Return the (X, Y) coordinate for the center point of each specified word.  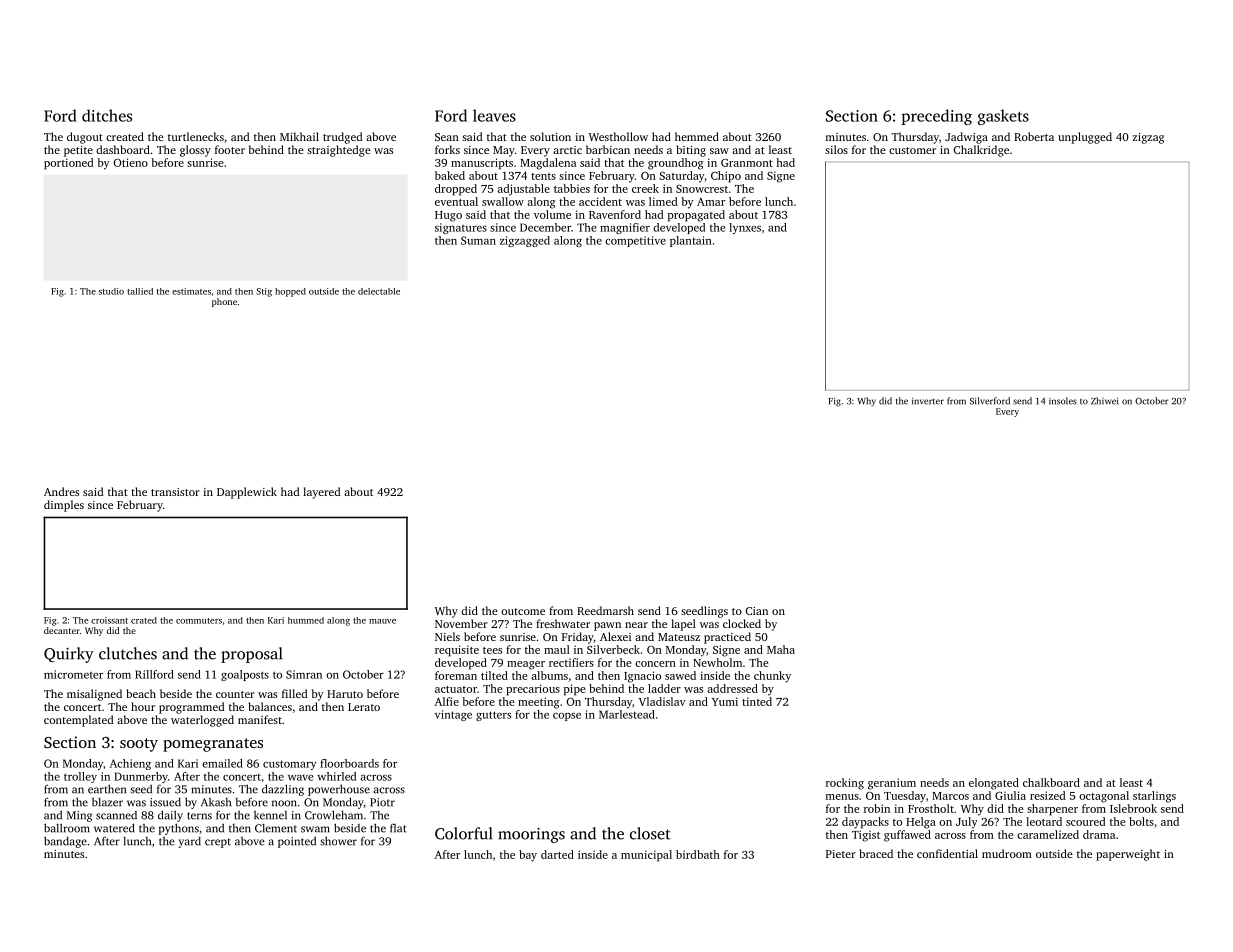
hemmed (697, 136)
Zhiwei (1104, 401)
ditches (107, 115)
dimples (64, 506)
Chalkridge (981, 151)
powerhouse (339, 790)
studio (111, 291)
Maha (781, 649)
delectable (379, 291)
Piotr (382, 802)
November (461, 623)
